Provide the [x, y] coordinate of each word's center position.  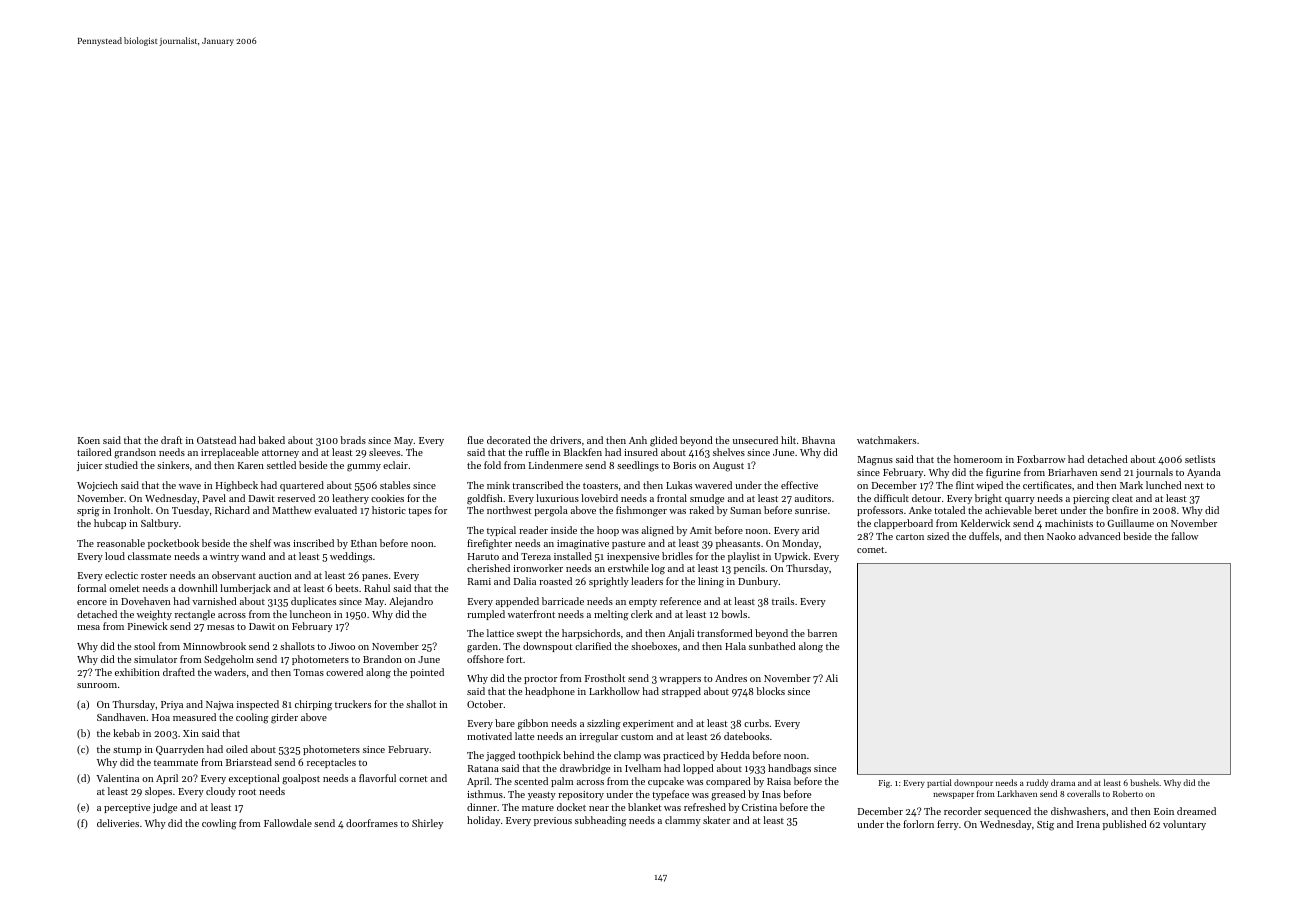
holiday [483, 821]
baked [271, 440]
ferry [948, 825]
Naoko [1061, 536]
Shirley [427, 824]
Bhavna [818, 440]
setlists [1200, 459]
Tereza [536, 556]
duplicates [313, 602]
